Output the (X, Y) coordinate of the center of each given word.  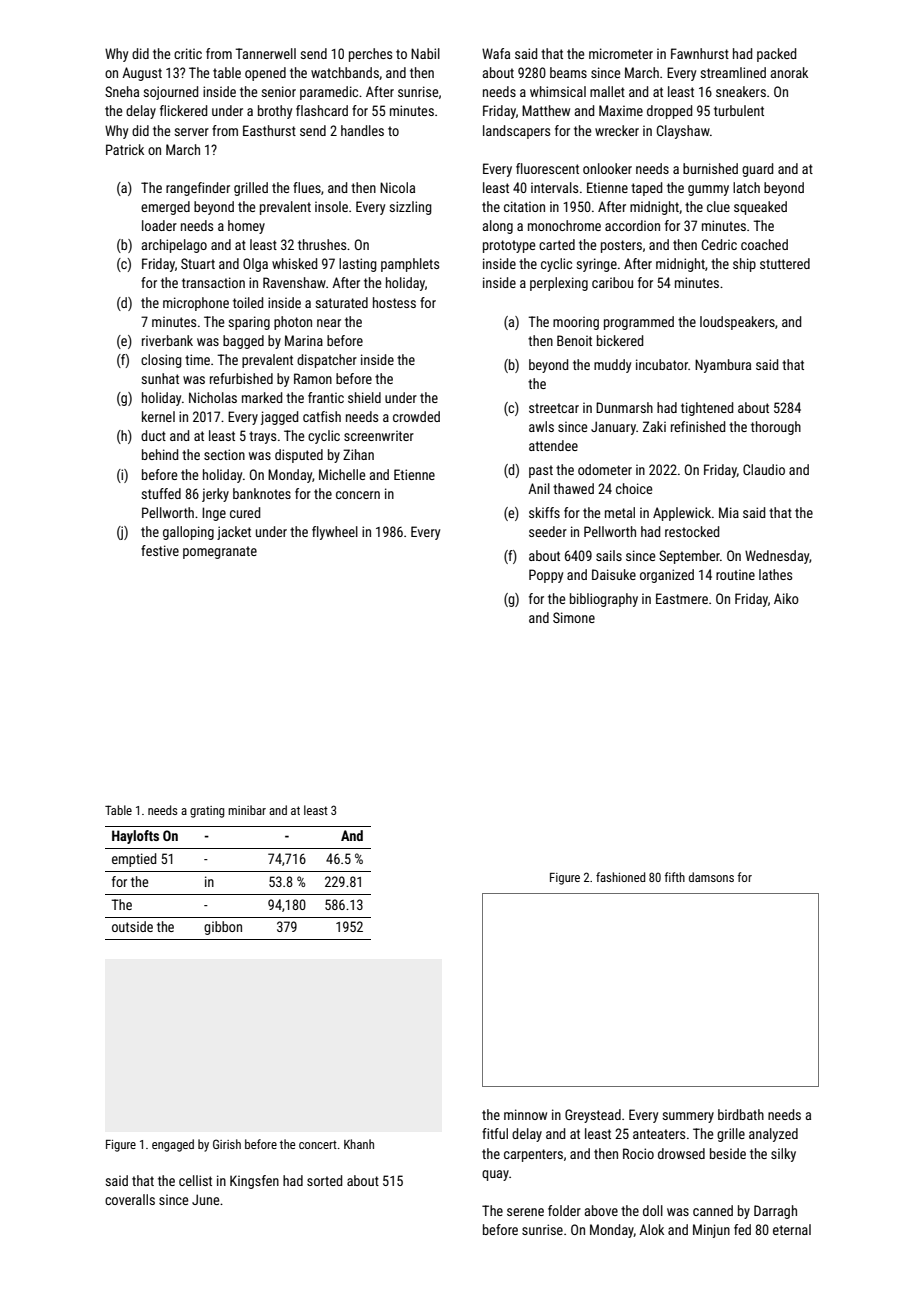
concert (318, 1144)
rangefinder (198, 189)
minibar (247, 810)
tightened (707, 409)
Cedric (719, 244)
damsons (711, 877)
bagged (243, 342)
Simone (574, 617)
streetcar (554, 408)
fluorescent (547, 168)
